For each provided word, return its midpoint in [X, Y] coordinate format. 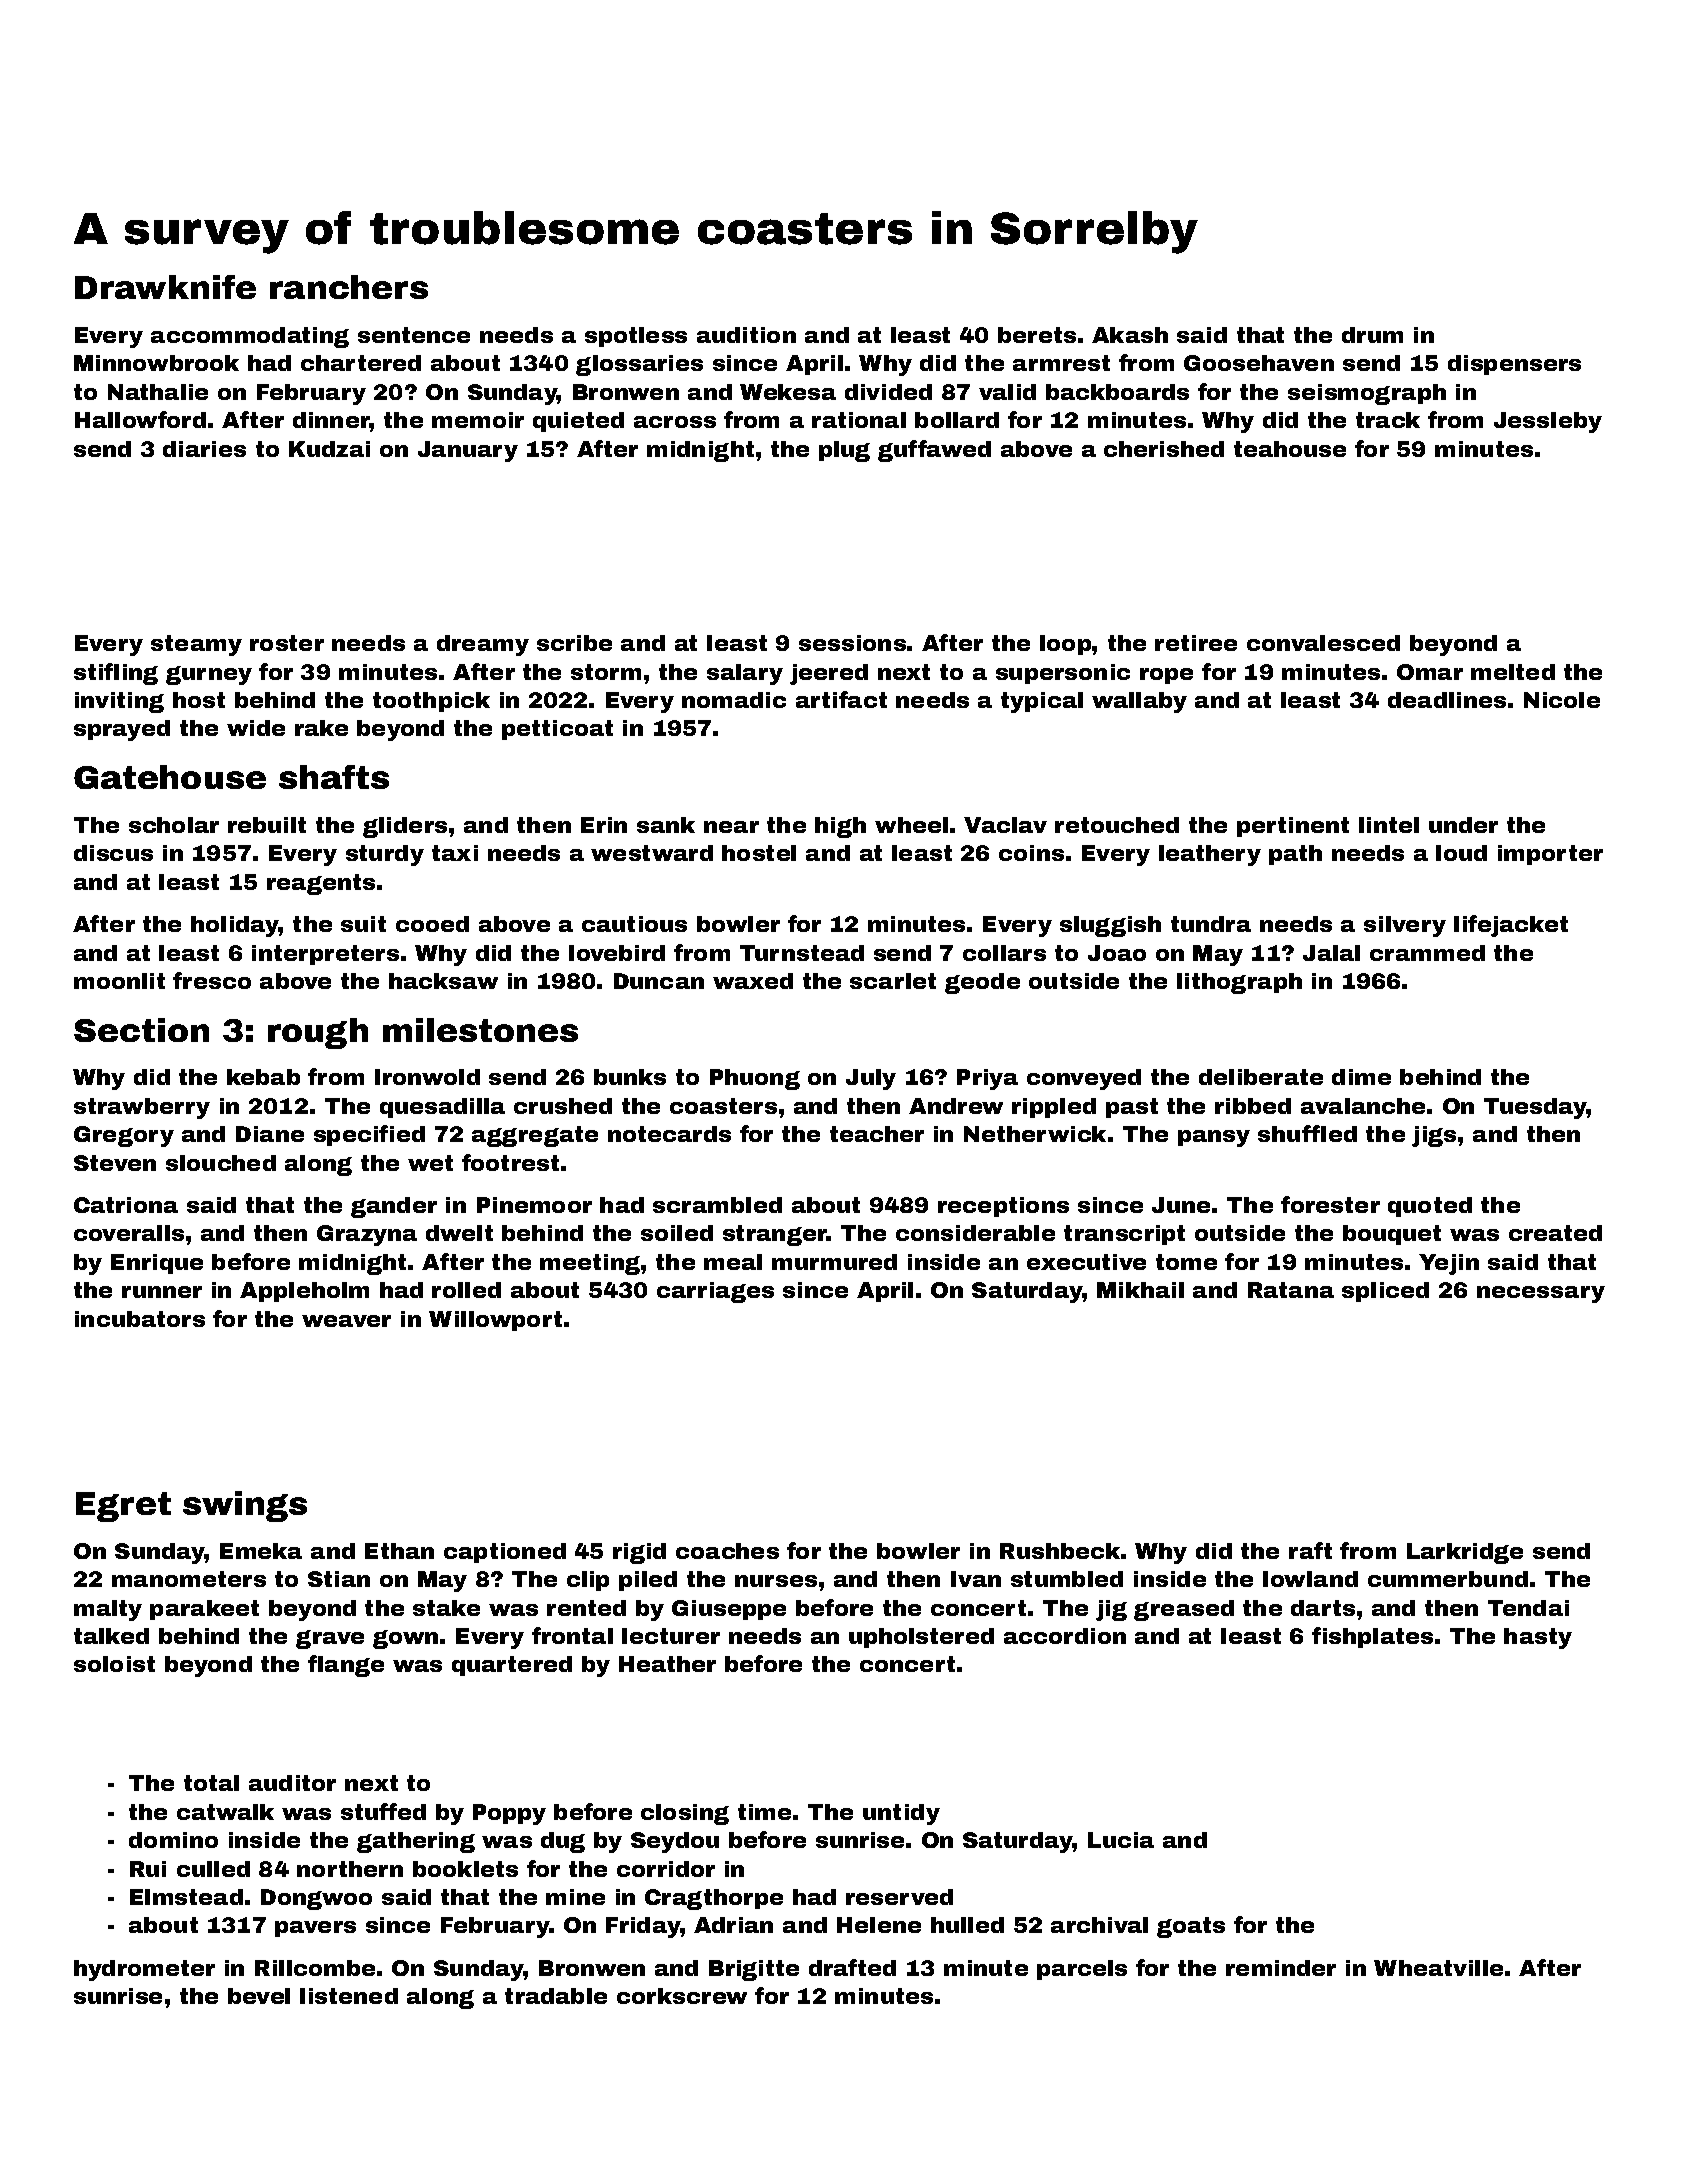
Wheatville [1438, 1968]
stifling [116, 674]
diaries [204, 449]
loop [1065, 645]
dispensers [1514, 365]
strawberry [142, 1108]
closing [685, 1814]
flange [346, 1666]
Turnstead [802, 953]
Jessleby [1548, 422]
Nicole [1562, 700]
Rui [148, 1869]
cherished [1164, 449]
